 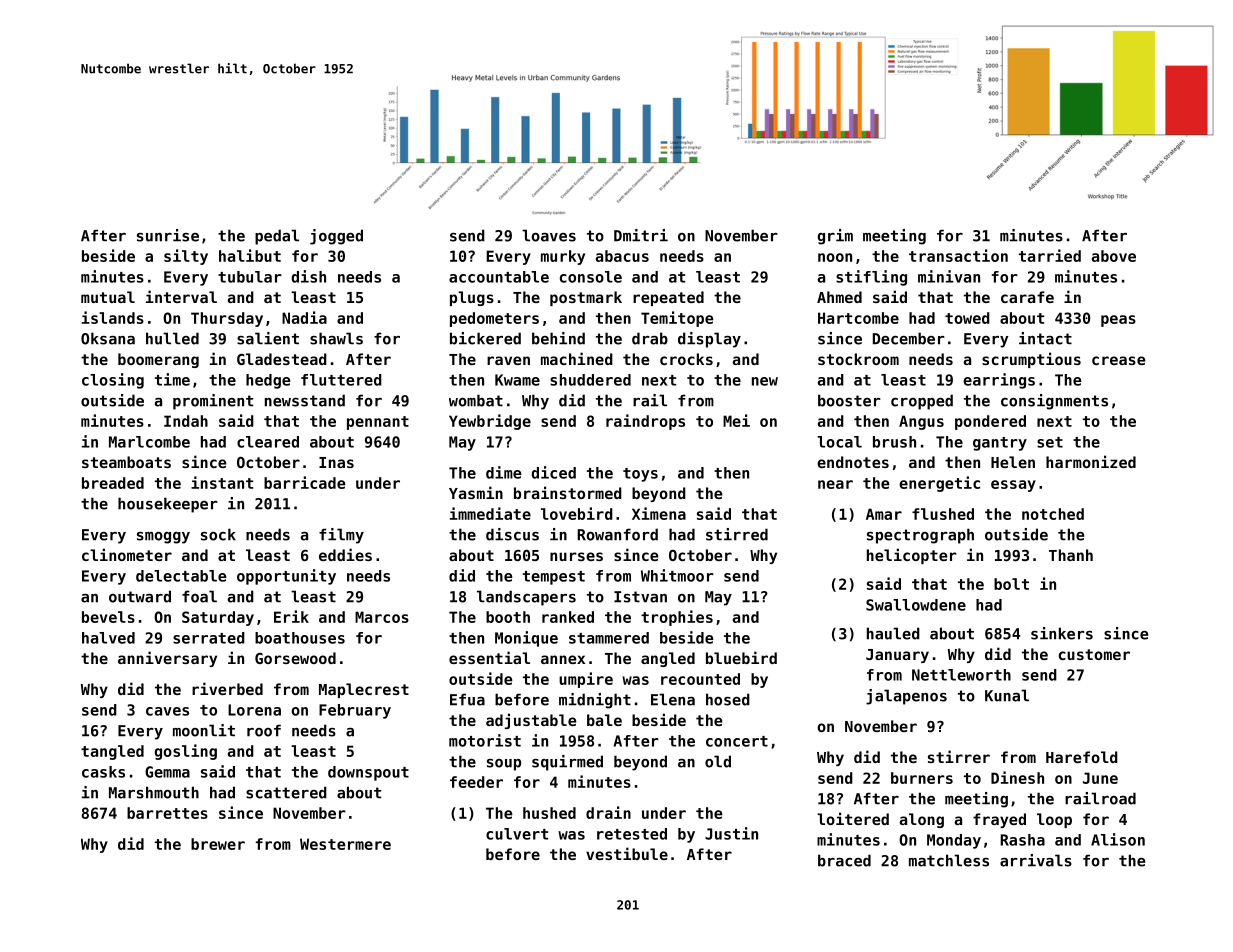 I want to click on midnight, so click(x=595, y=701).
